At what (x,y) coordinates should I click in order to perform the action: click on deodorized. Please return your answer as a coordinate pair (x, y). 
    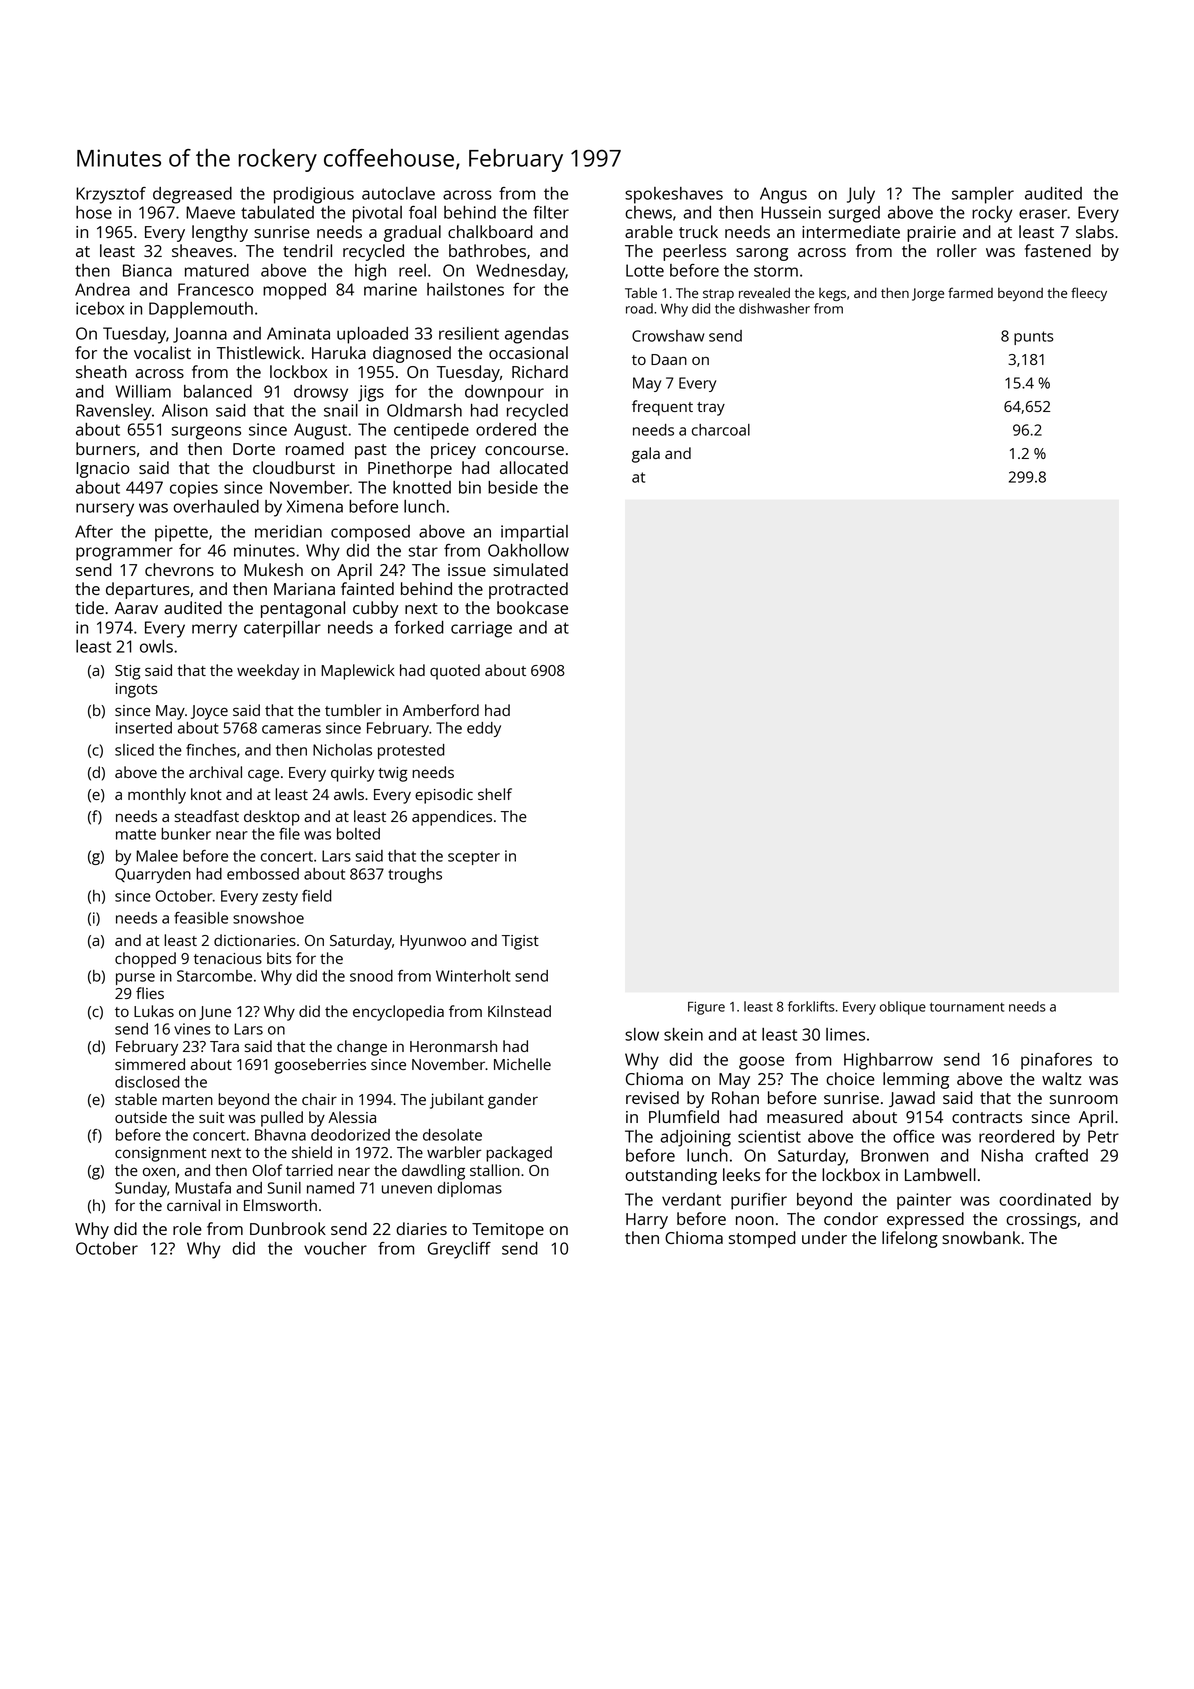
    Looking at the image, I should click on (350, 1135).
